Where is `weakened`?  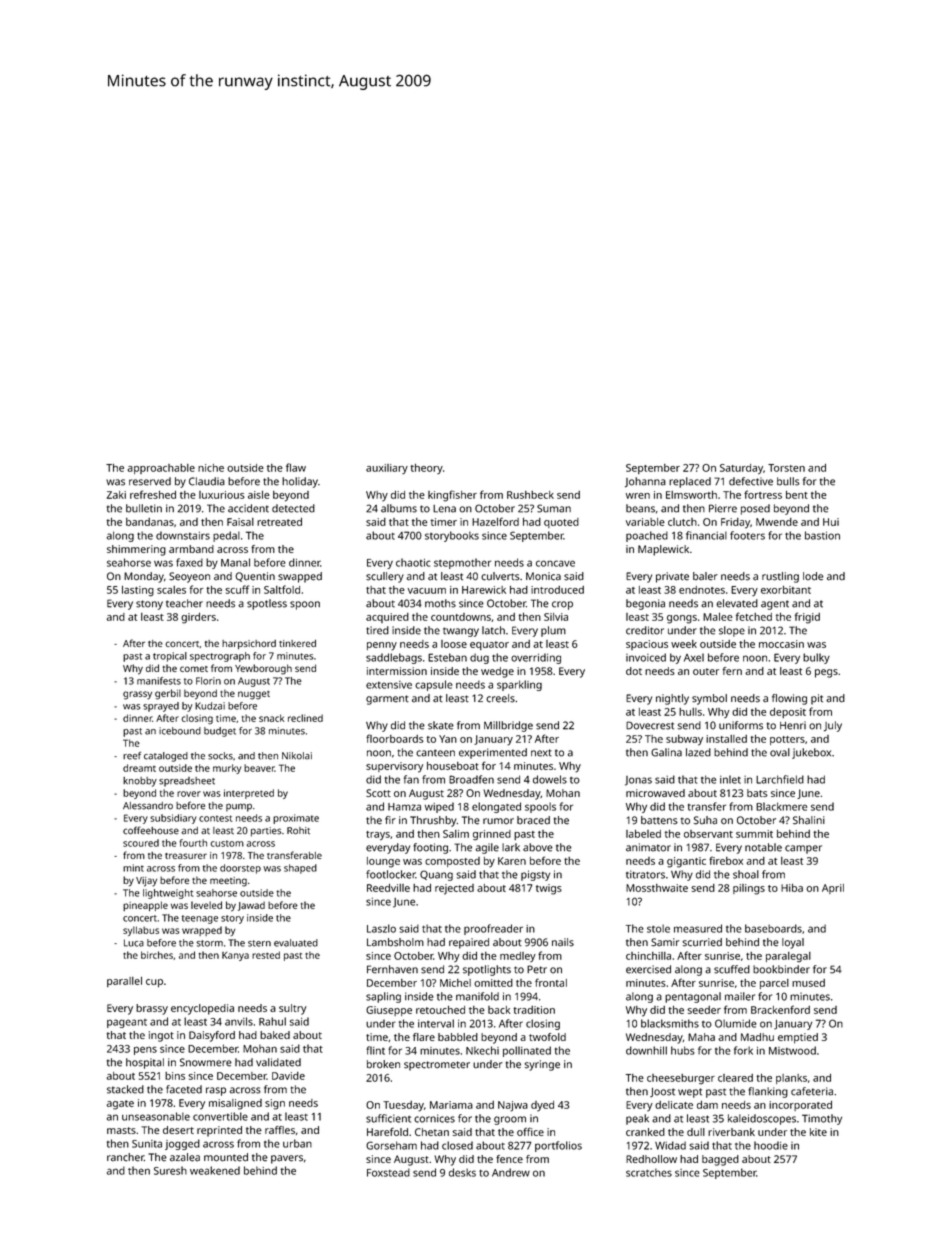 weakened is located at coordinates (215, 1170).
